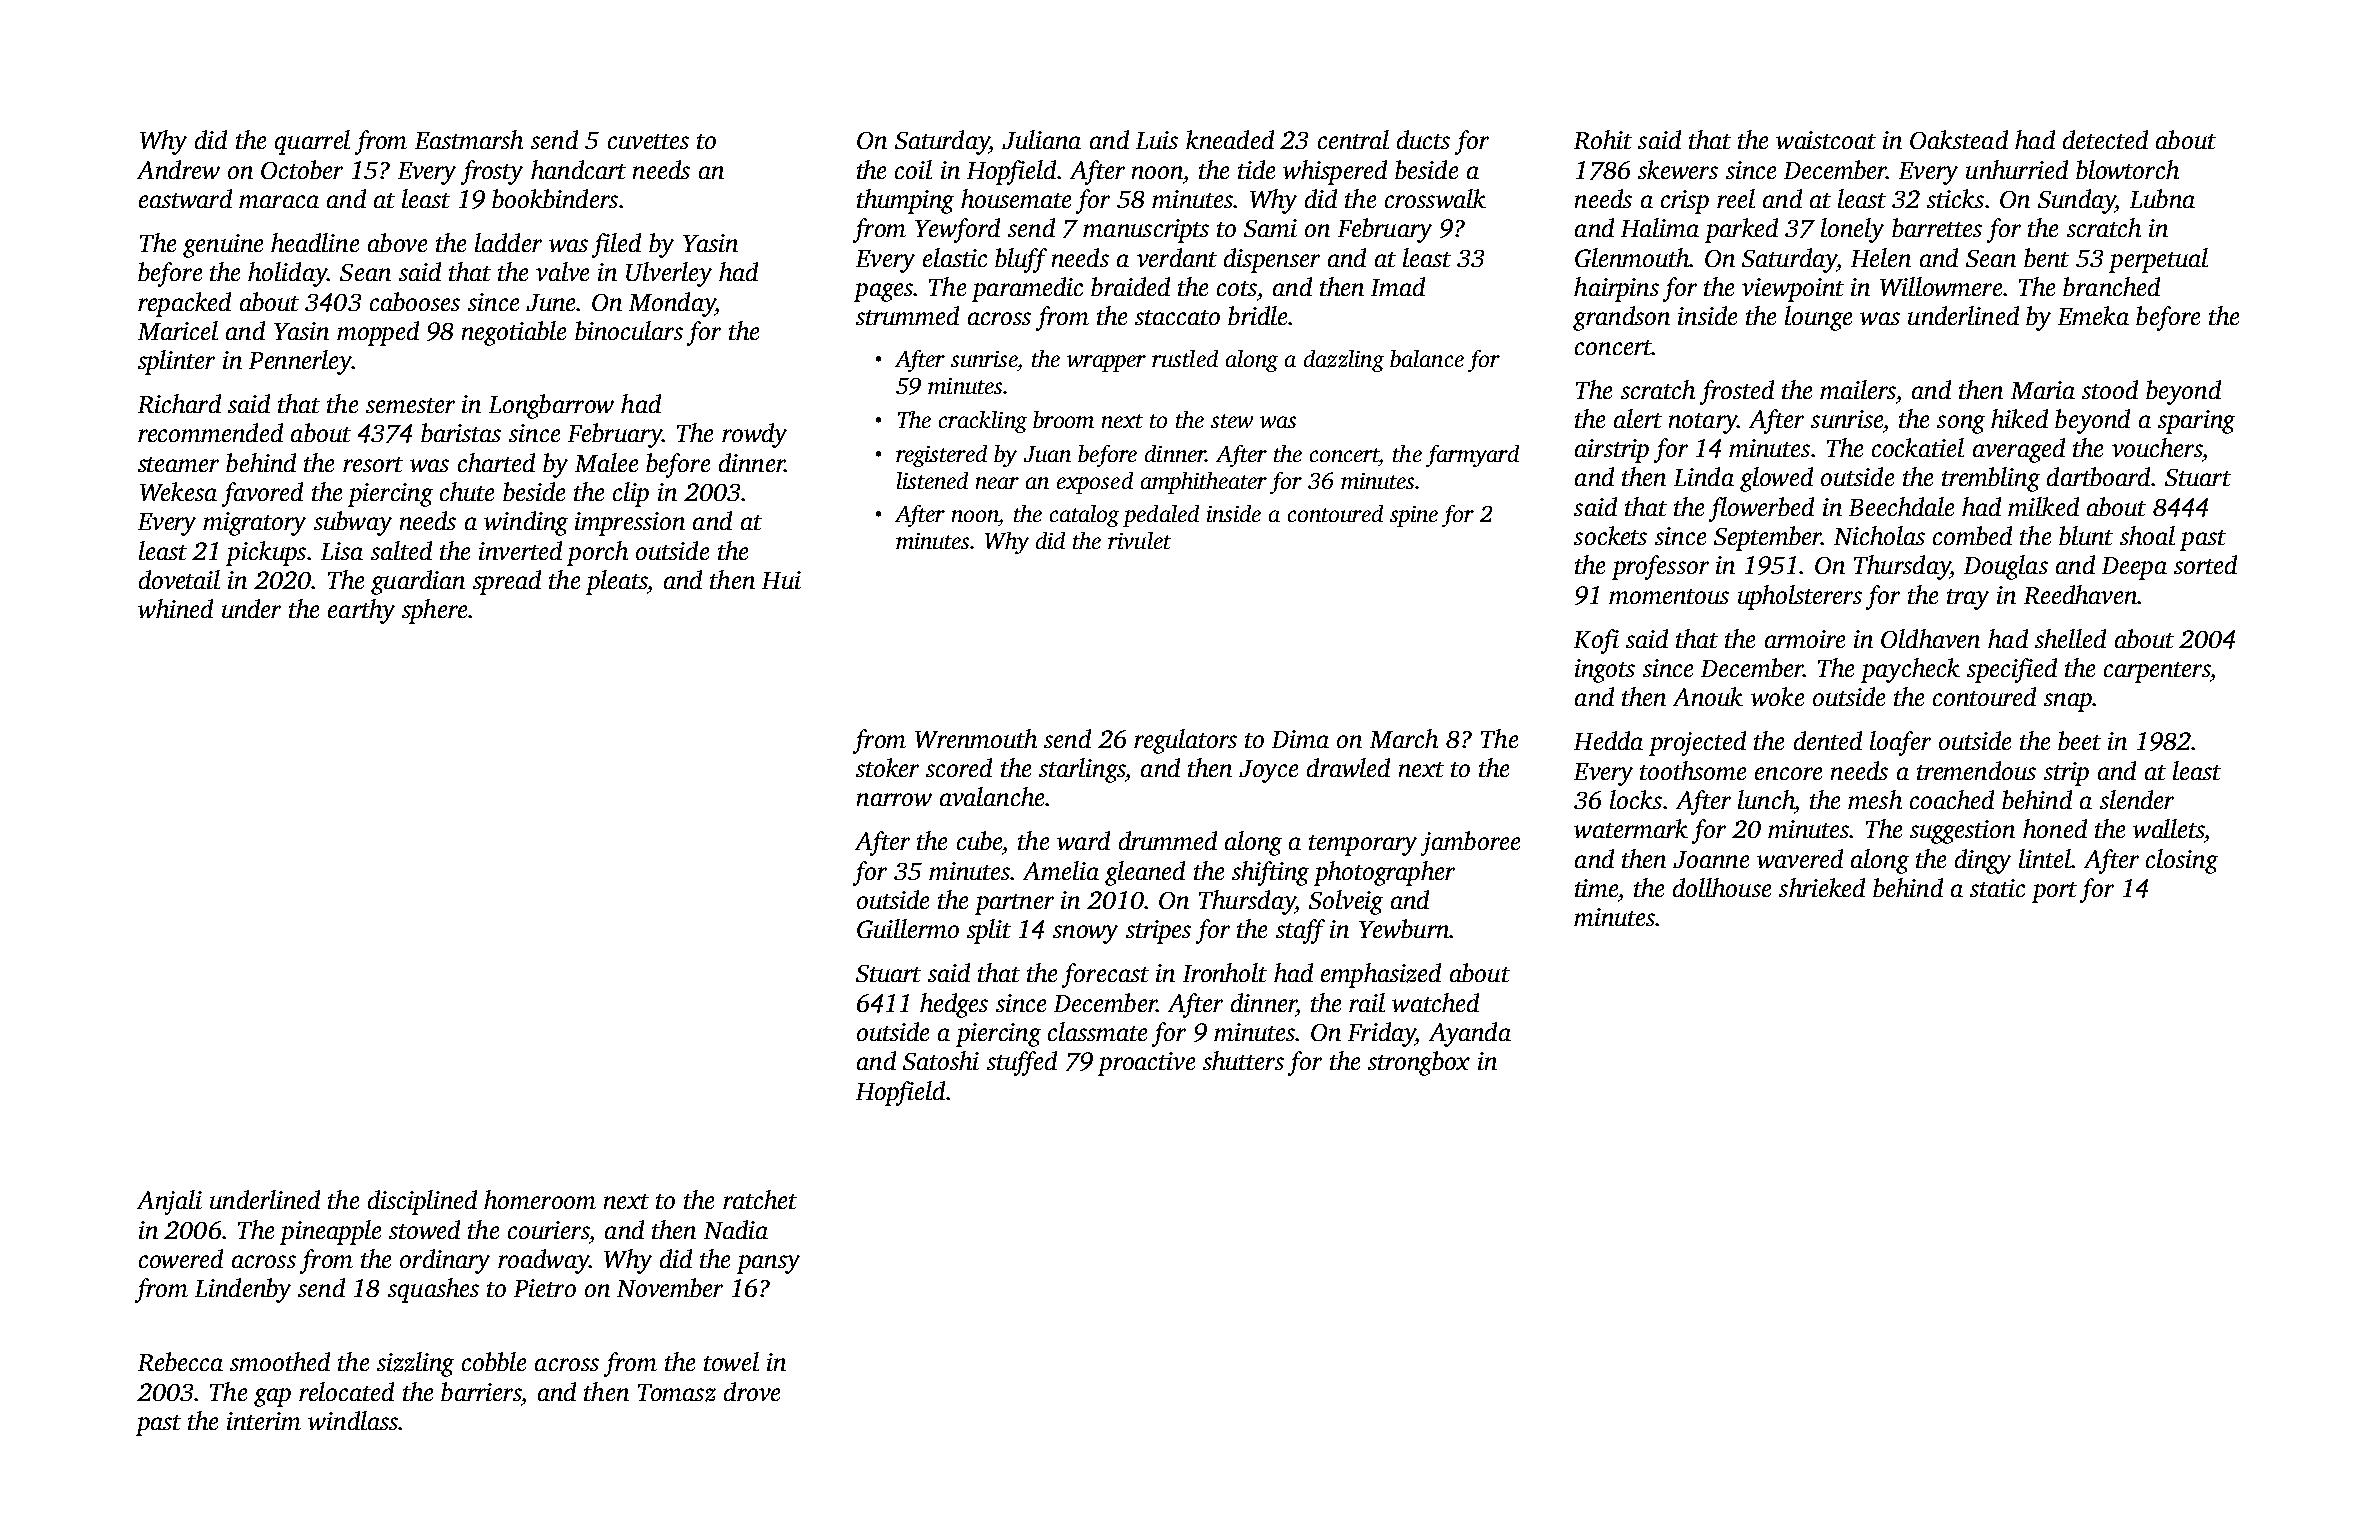 This image has width=2380, height=1540. Describe the element at coordinates (1736, 198) in the image. I see `reel` at that location.
